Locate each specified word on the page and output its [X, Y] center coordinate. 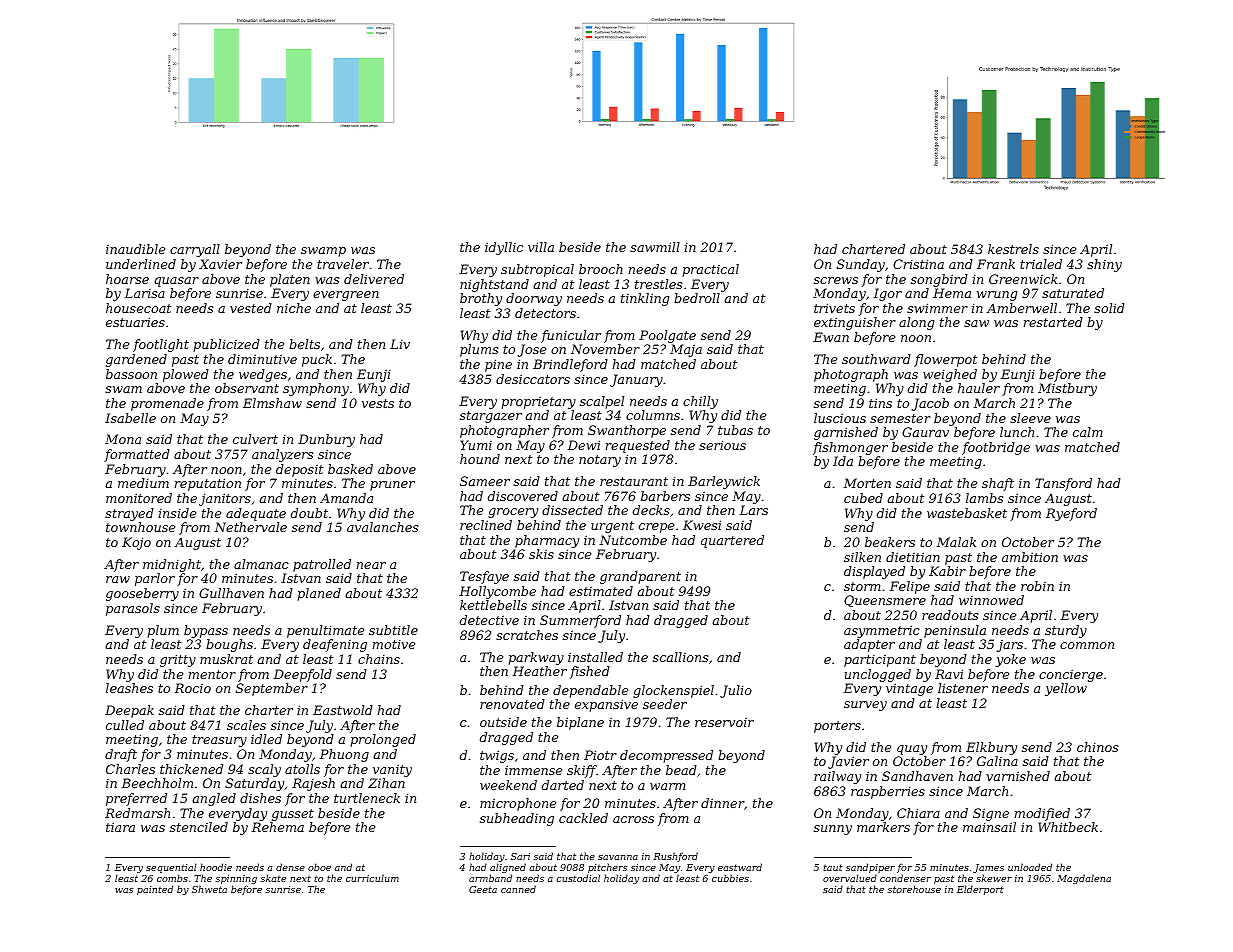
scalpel [602, 402]
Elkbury [991, 748]
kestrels [1013, 249]
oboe [319, 867]
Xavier [220, 264]
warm [668, 786]
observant [247, 388]
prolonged [383, 740]
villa [541, 247]
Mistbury [1067, 389]
